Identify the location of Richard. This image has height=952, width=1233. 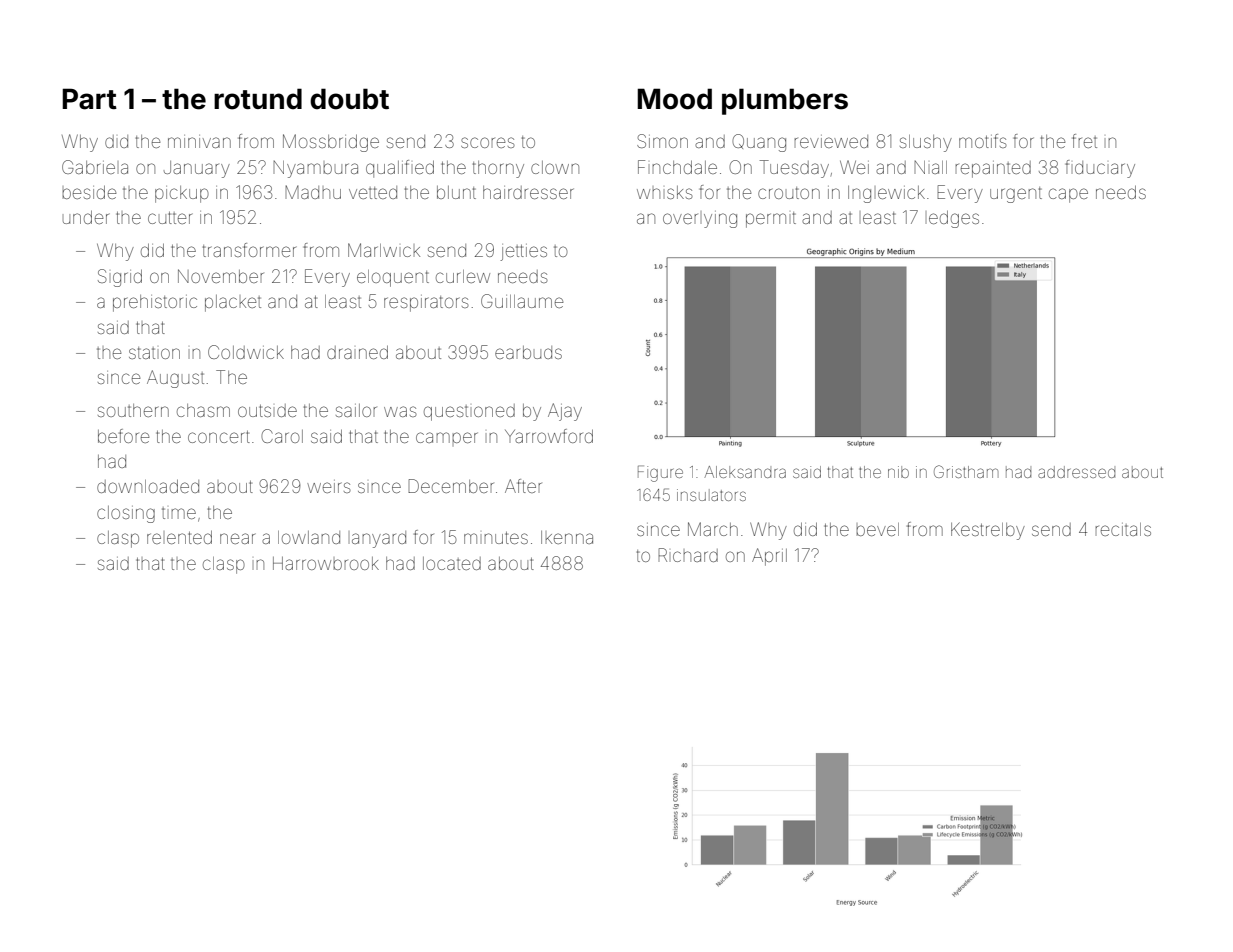
(688, 555).
